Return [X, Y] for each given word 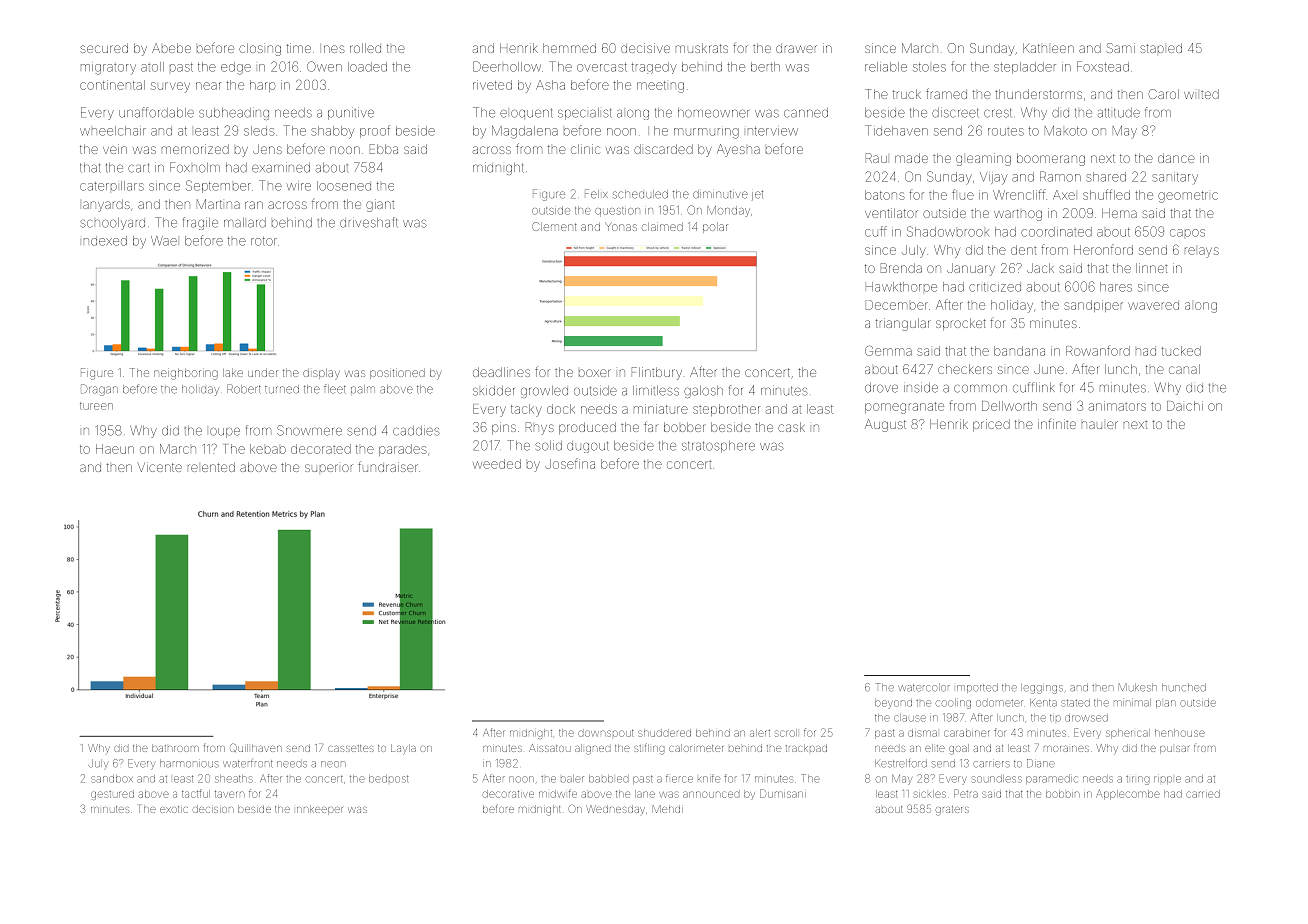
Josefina [570, 463]
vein [115, 149]
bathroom [175, 748]
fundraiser [388, 467]
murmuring [706, 133]
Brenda [901, 268]
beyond [893, 704]
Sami [1121, 48]
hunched [1184, 688]
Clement [554, 226]
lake [233, 373]
